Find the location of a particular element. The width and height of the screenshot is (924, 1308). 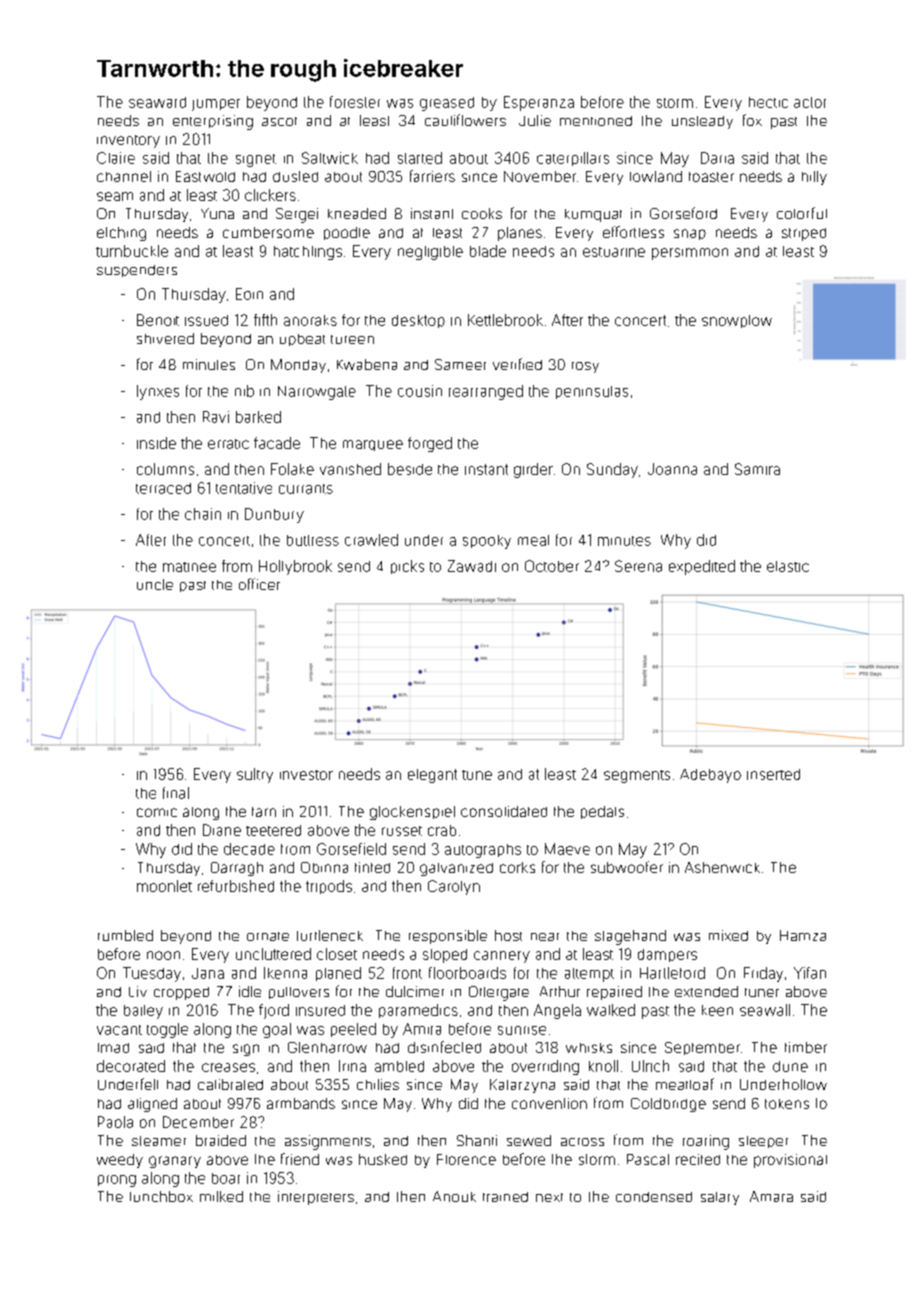

responsible is located at coordinates (448, 937).
